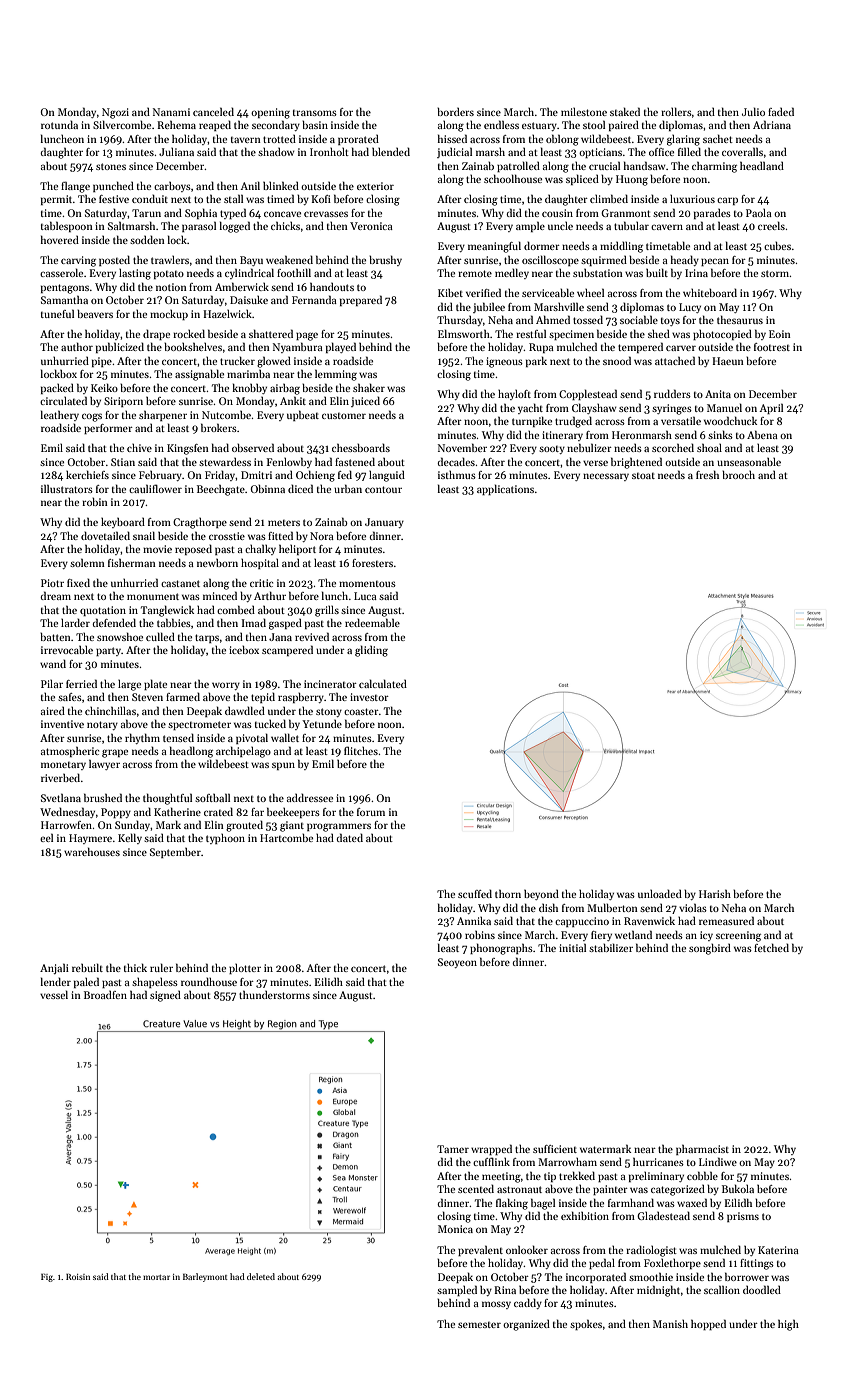  What do you see at coordinates (479, 1325) in the screenshot?
I see `semester` at bounding box center [479, 1325].
